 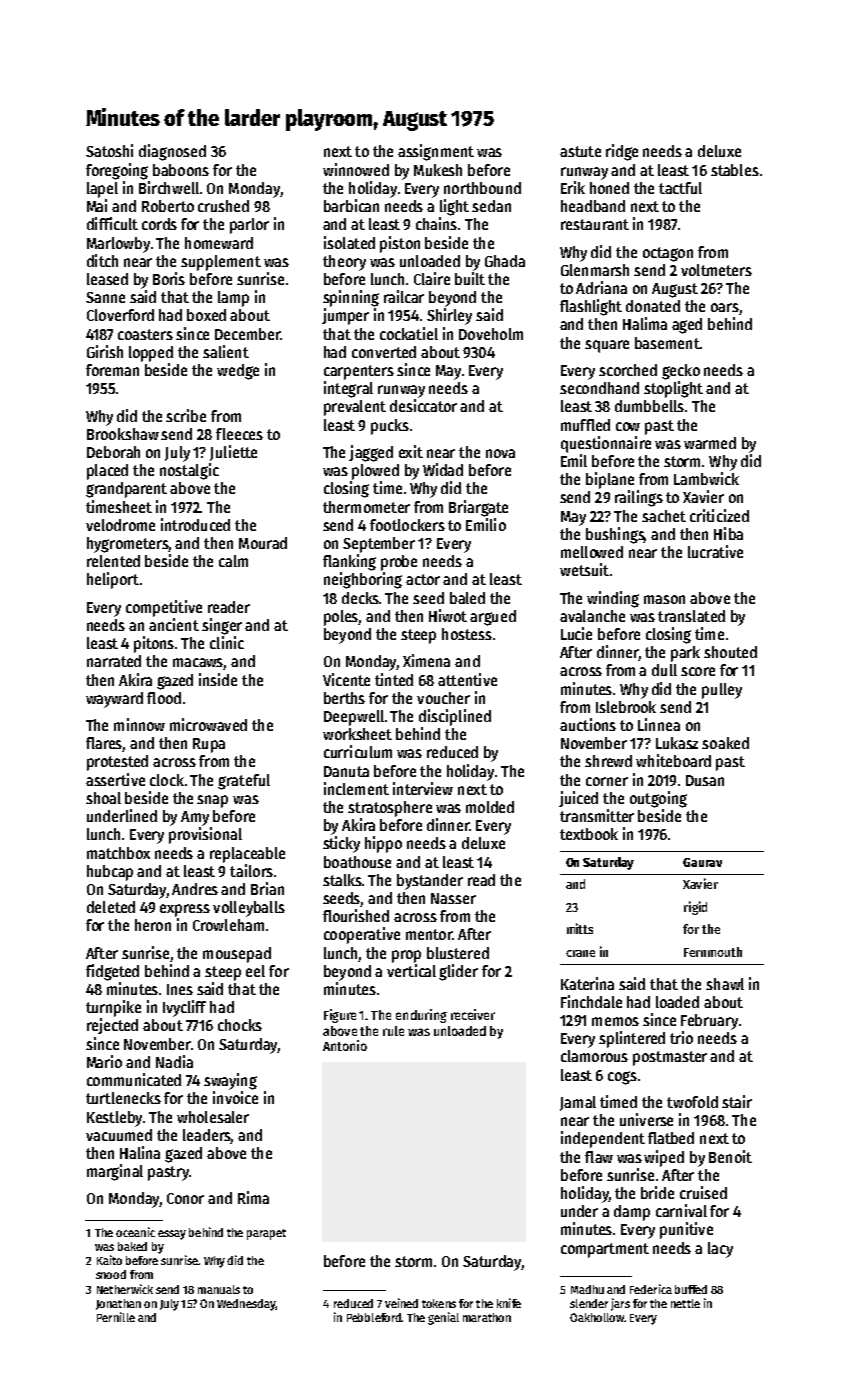 I want to click on Gaurav, so click(x=702, y=862).
